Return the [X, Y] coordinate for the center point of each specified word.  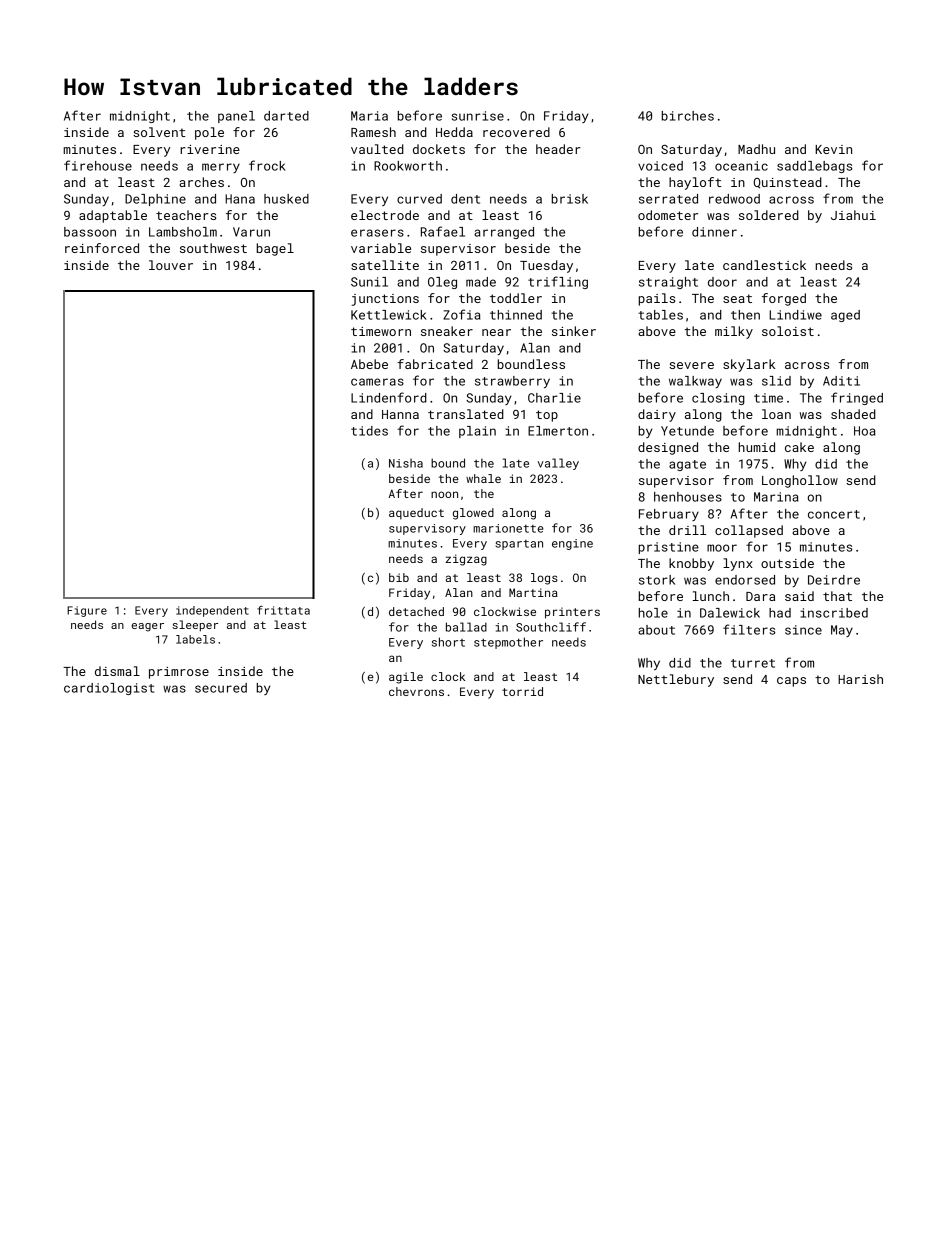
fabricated [435, 364]
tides [369, 431]
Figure [87, 611]
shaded [853, 414]
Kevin [833, 149]
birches [687, 116]
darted [286, 116]
